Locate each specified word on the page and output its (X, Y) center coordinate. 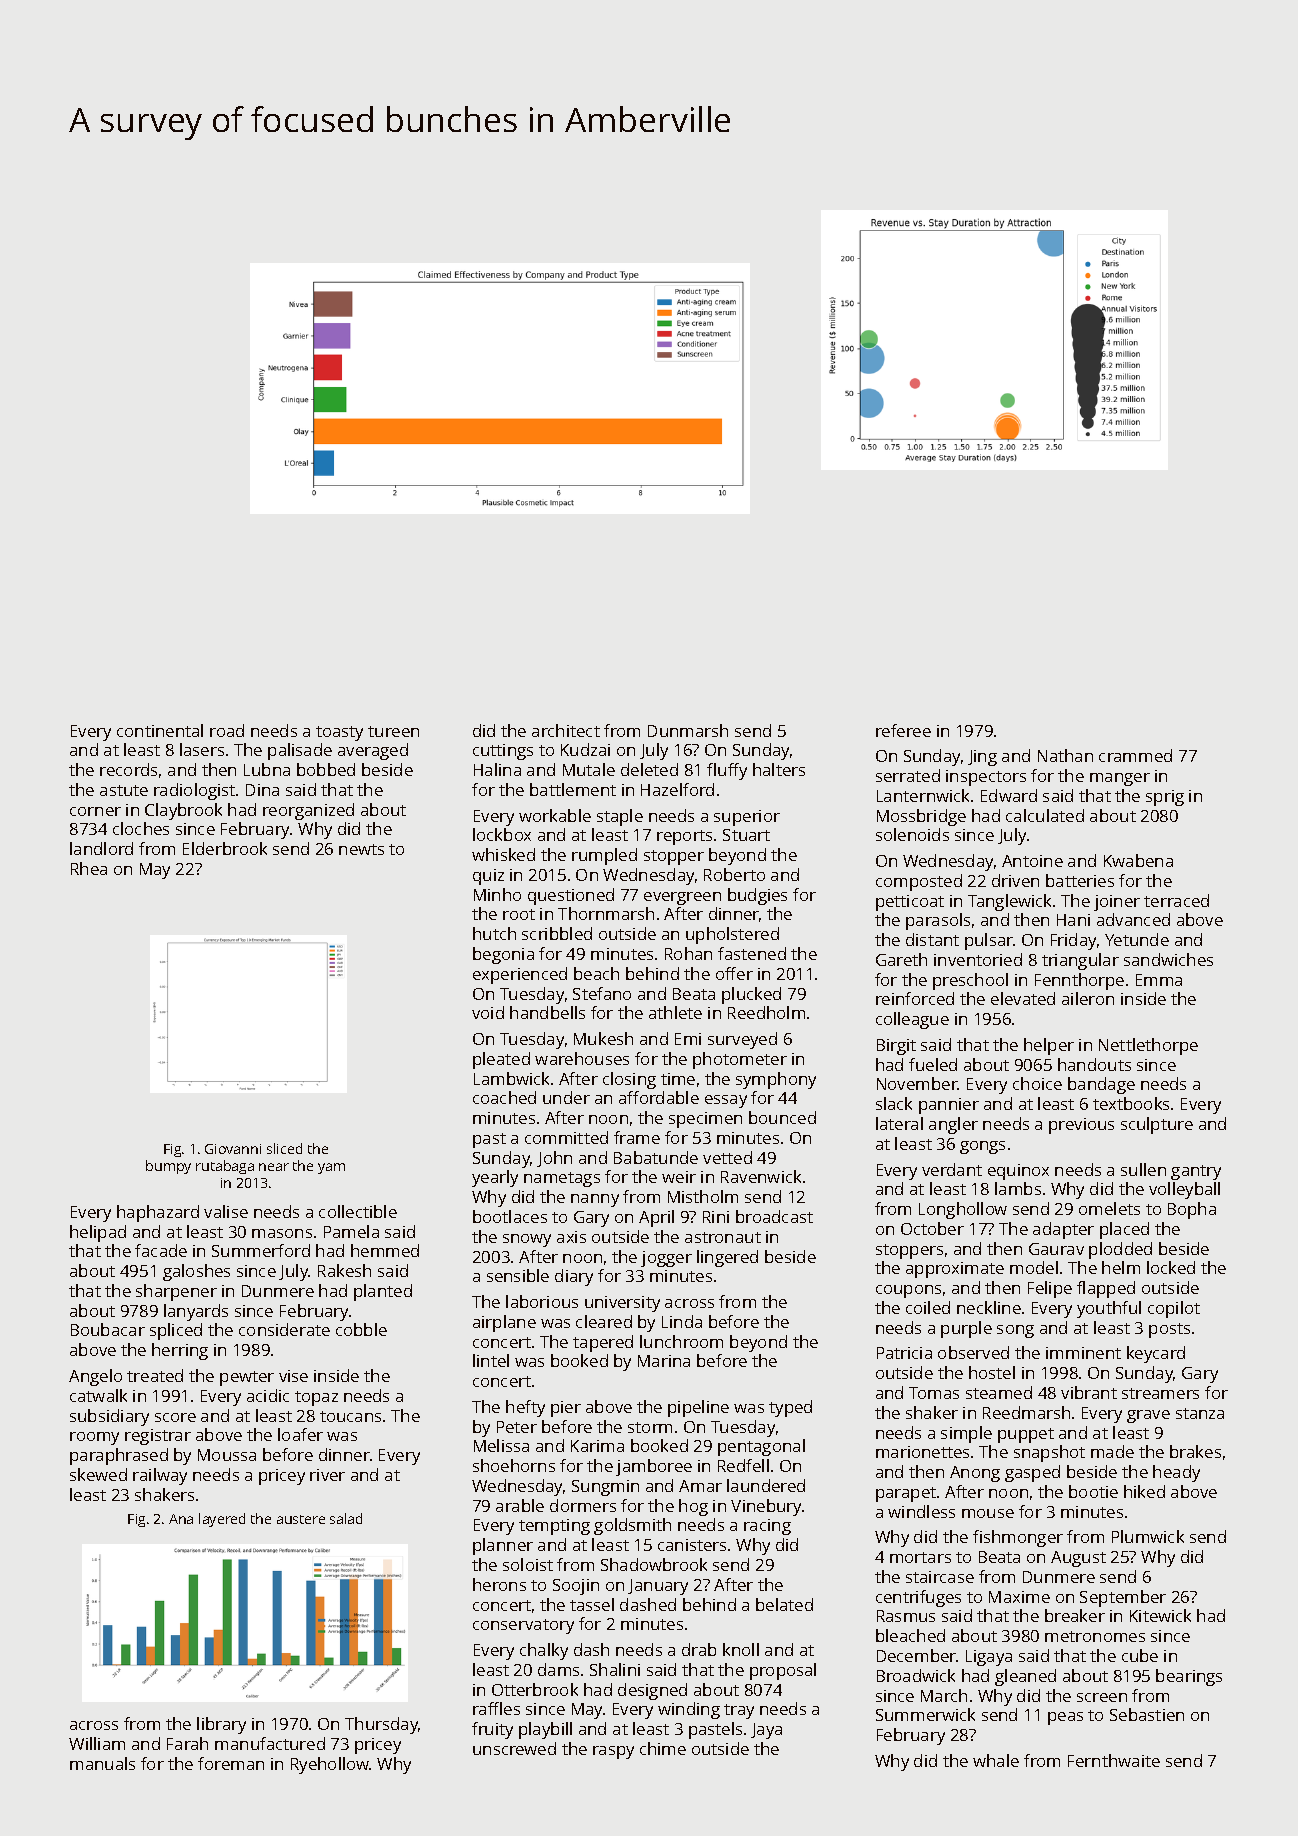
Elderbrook (225, 848)
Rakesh (344, 1270)
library (221, 1725)
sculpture (1157, 1125)
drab (699, 1649)
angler (953, 1125)
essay (726, 1101)
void (488, 1012)
